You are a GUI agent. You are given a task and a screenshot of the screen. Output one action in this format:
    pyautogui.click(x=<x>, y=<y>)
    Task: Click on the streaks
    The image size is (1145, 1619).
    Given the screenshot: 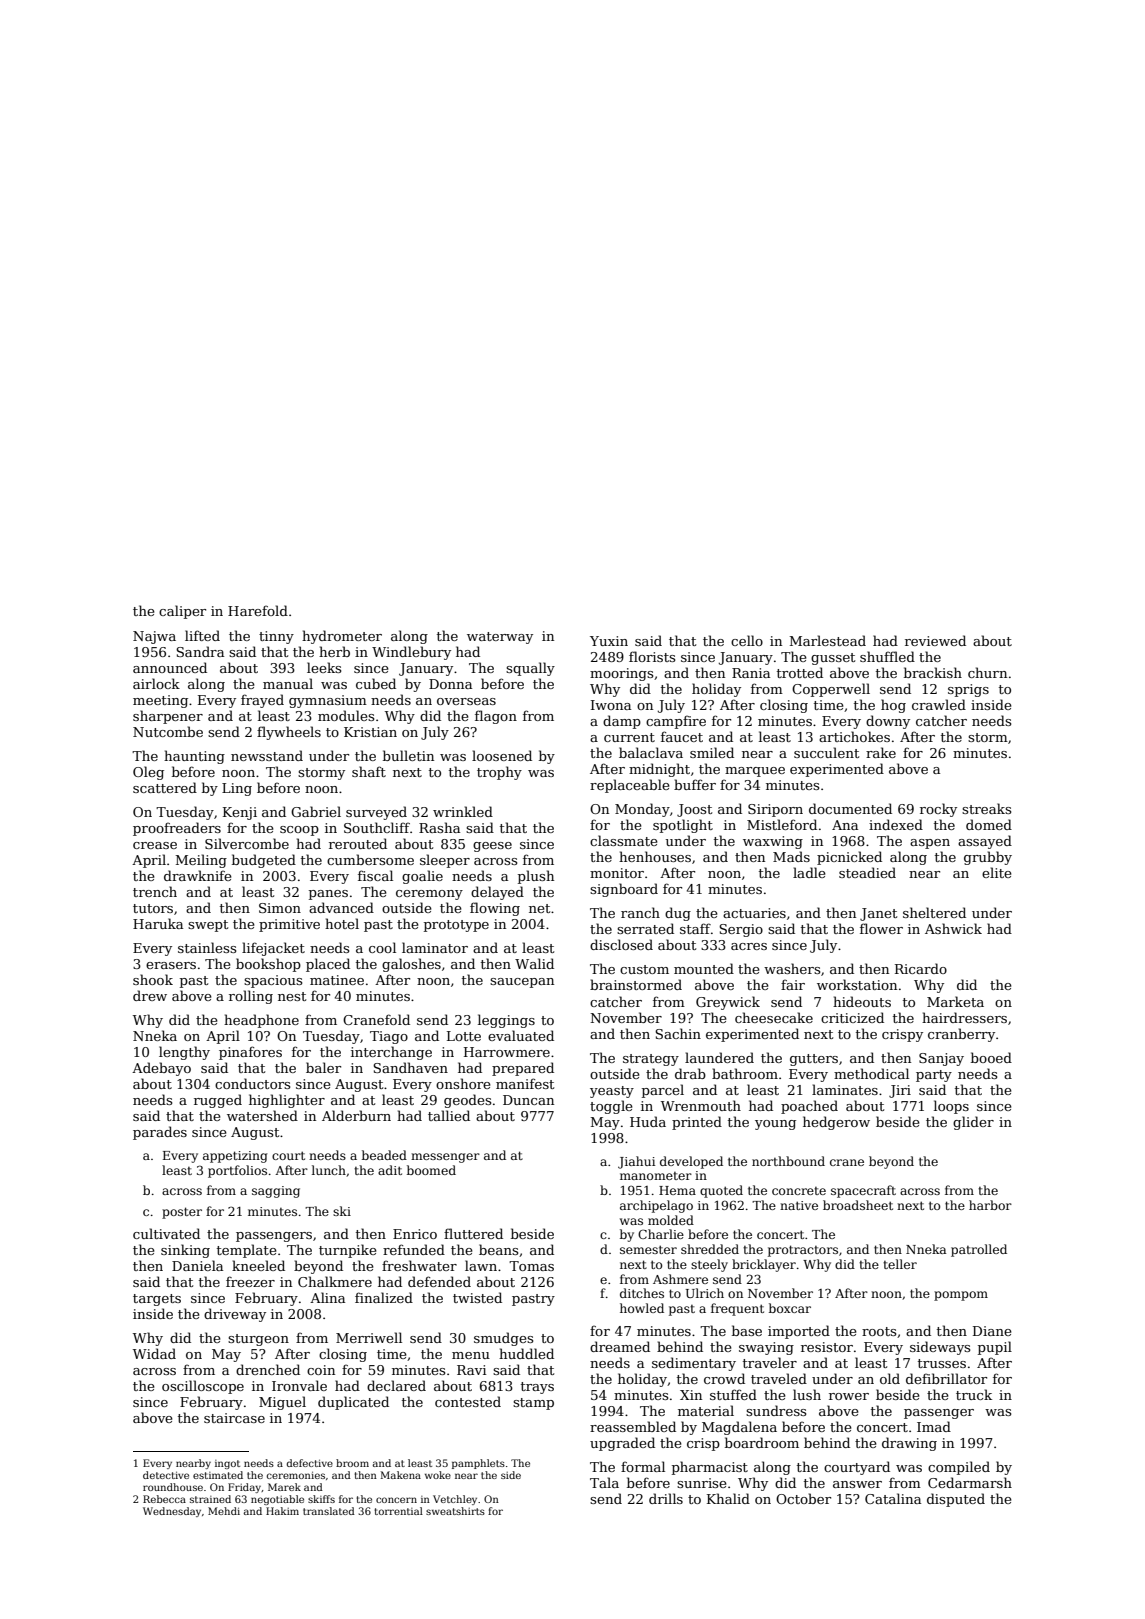 What is the action you would take?
    pyautogui.click(x=986, y=808)
